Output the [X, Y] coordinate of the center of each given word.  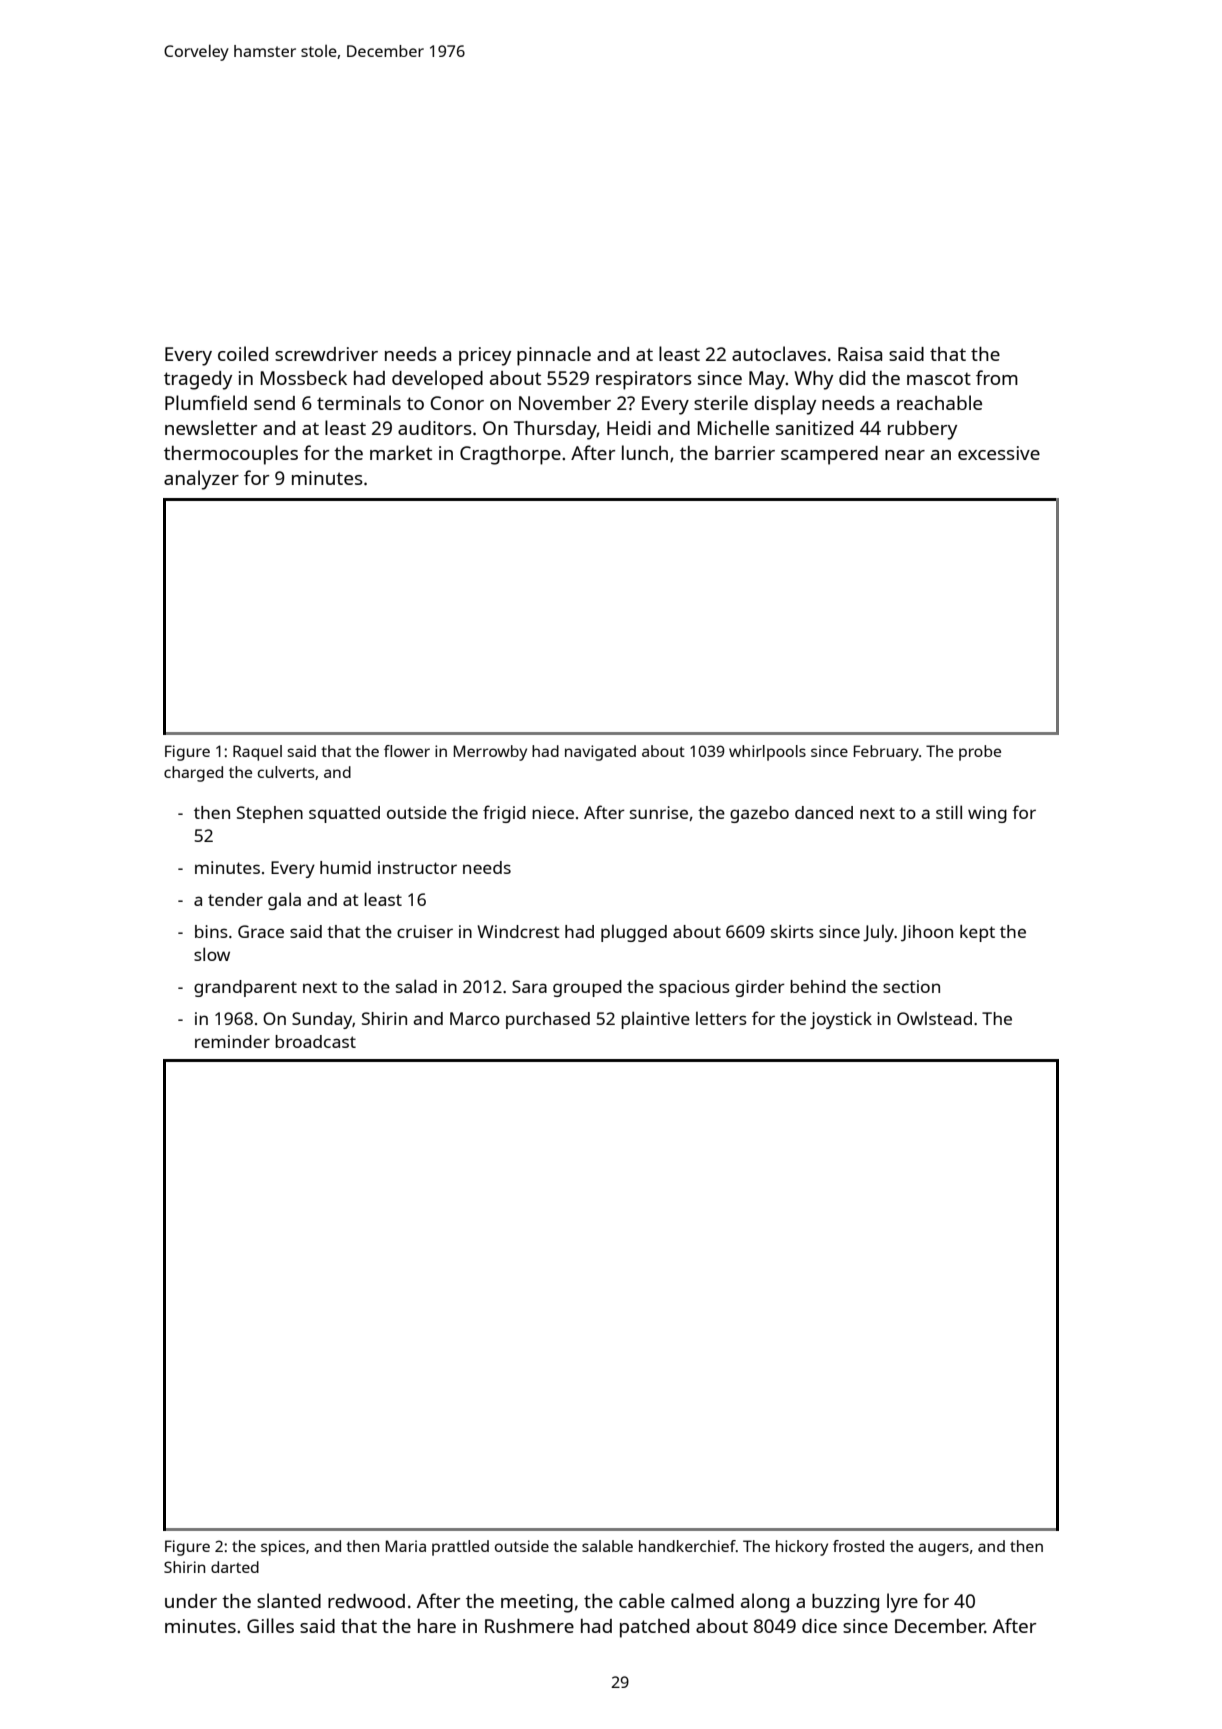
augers [943, 1549]
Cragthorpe [510, 455]
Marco [475, 1018]
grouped [587, 988]
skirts [792, 931]
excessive [999, 453]
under [191, 1601]
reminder [232, 1041]
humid [345, 867]
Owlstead [934, 1018]
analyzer [201, 480]
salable [607, 1546]
